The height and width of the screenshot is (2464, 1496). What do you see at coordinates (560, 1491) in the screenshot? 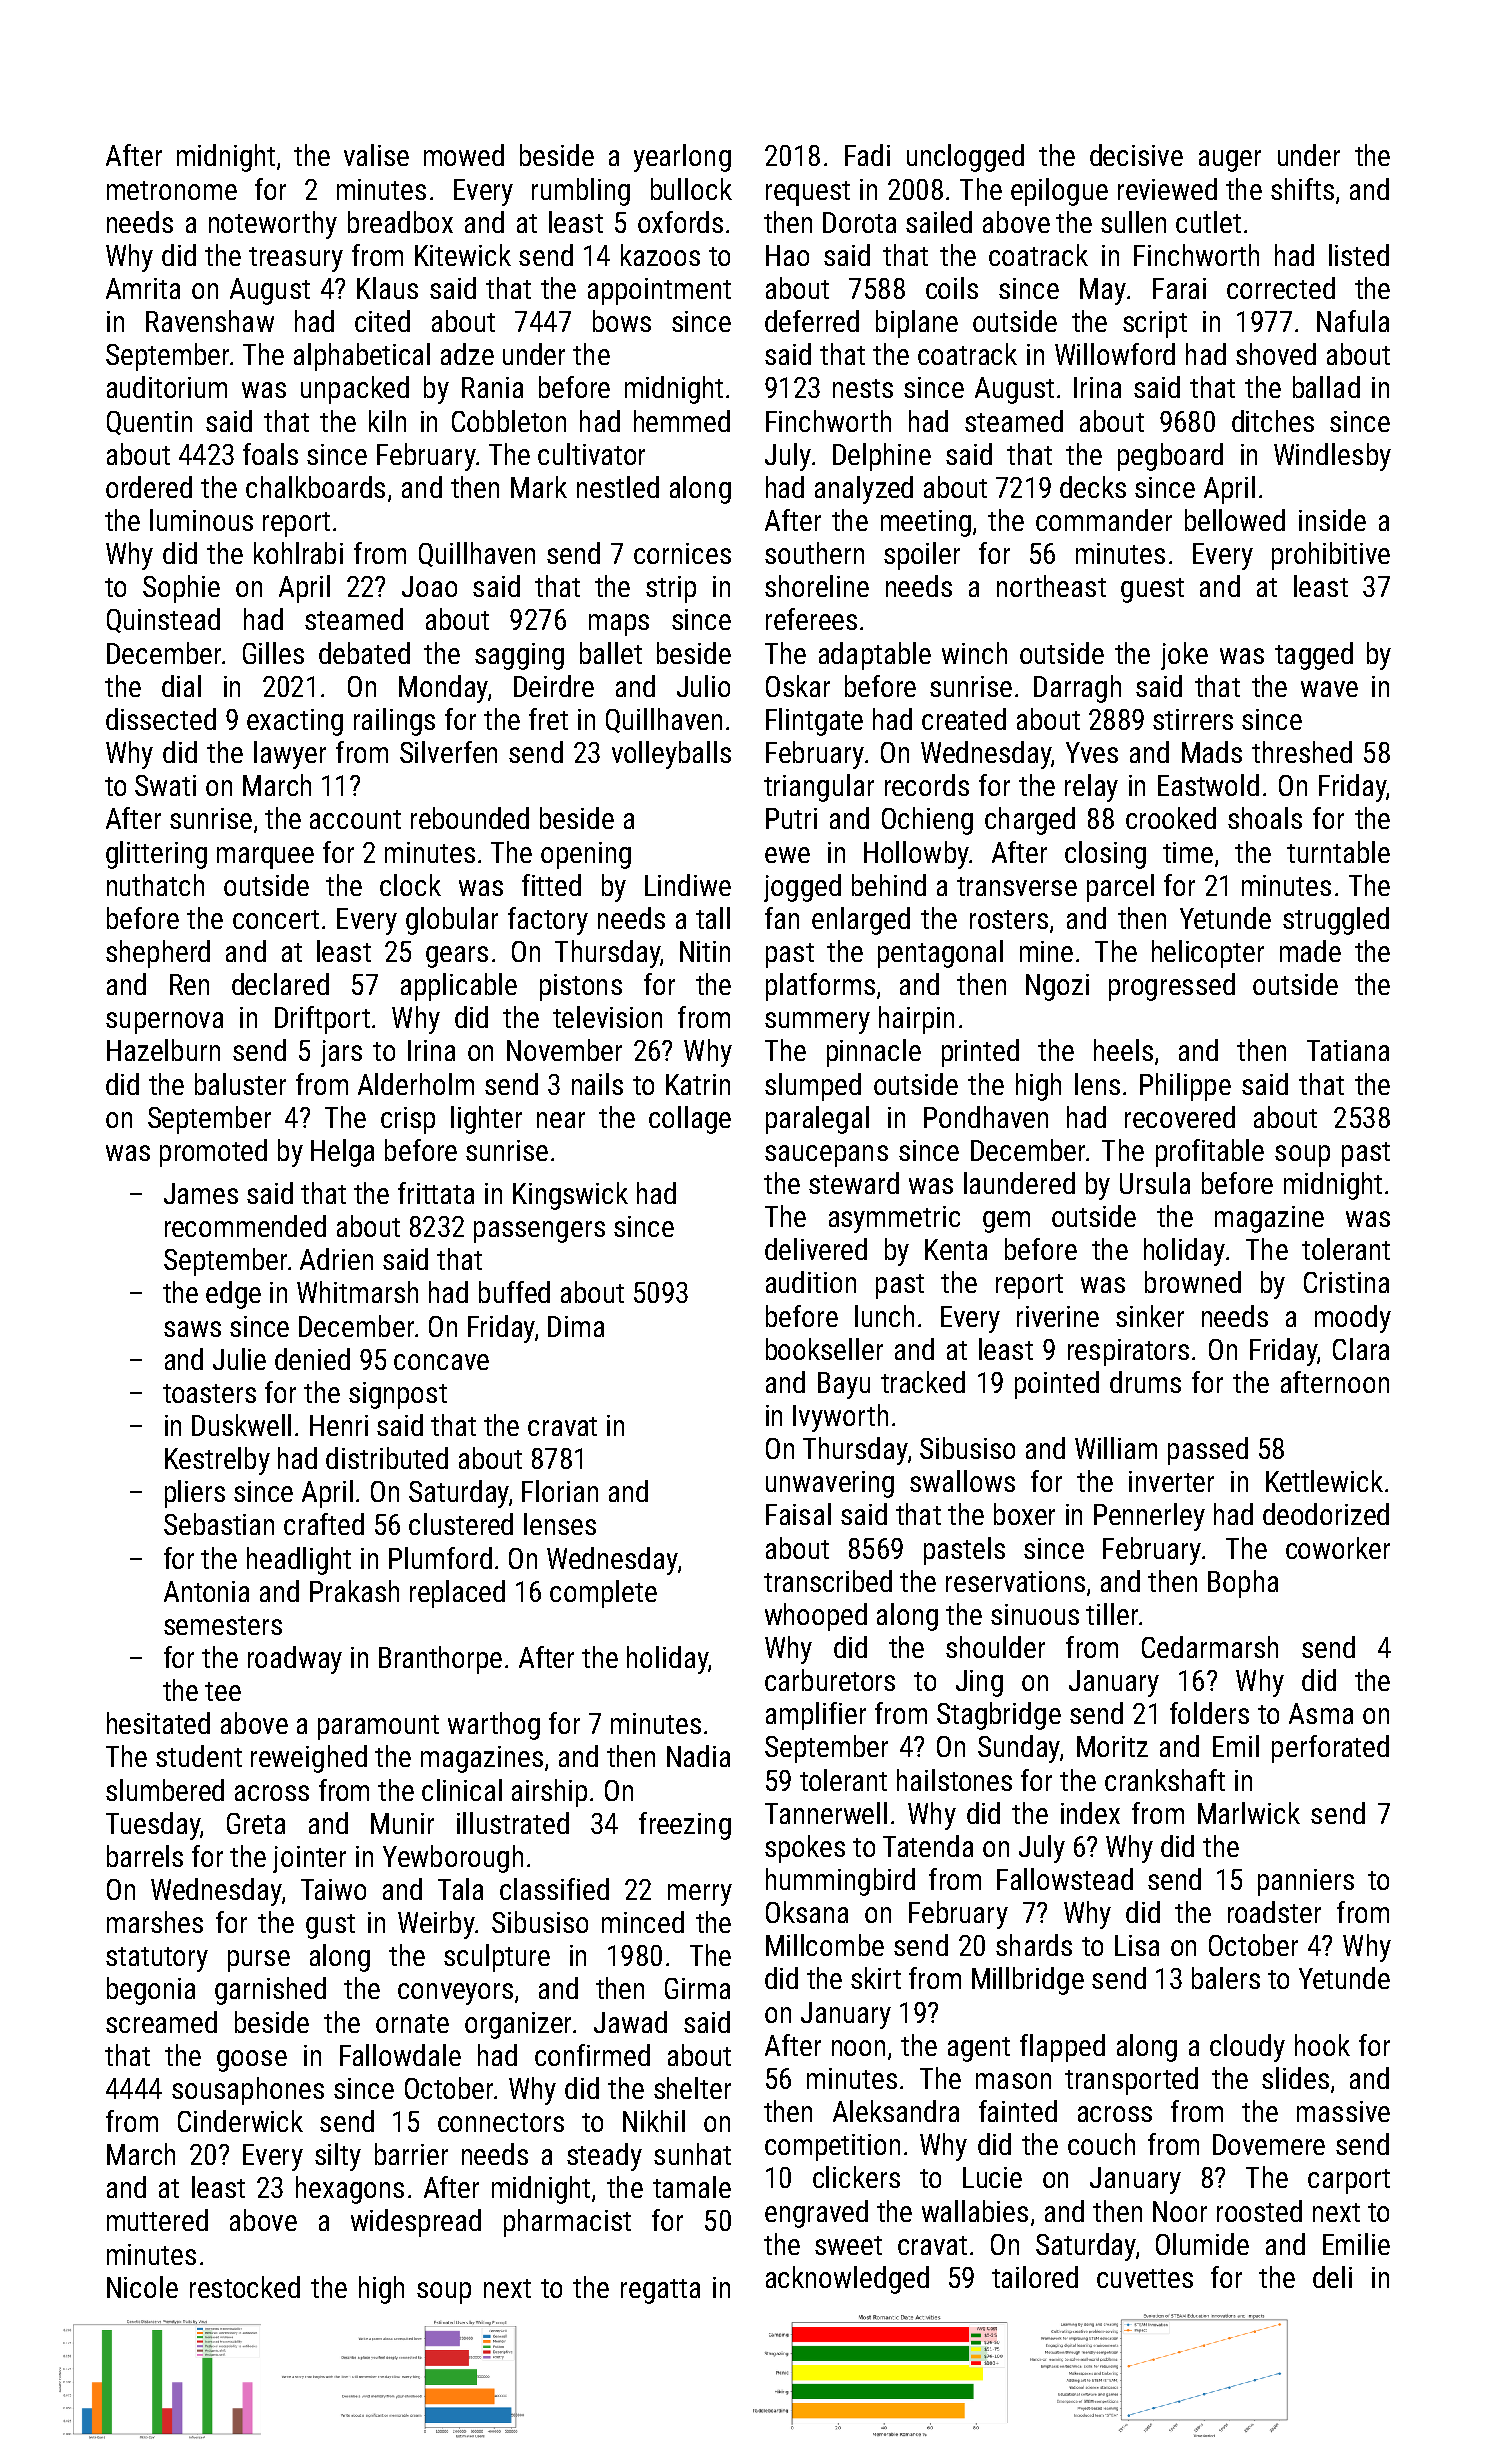
I see `Florian` at bounding box center [560, 1491].
